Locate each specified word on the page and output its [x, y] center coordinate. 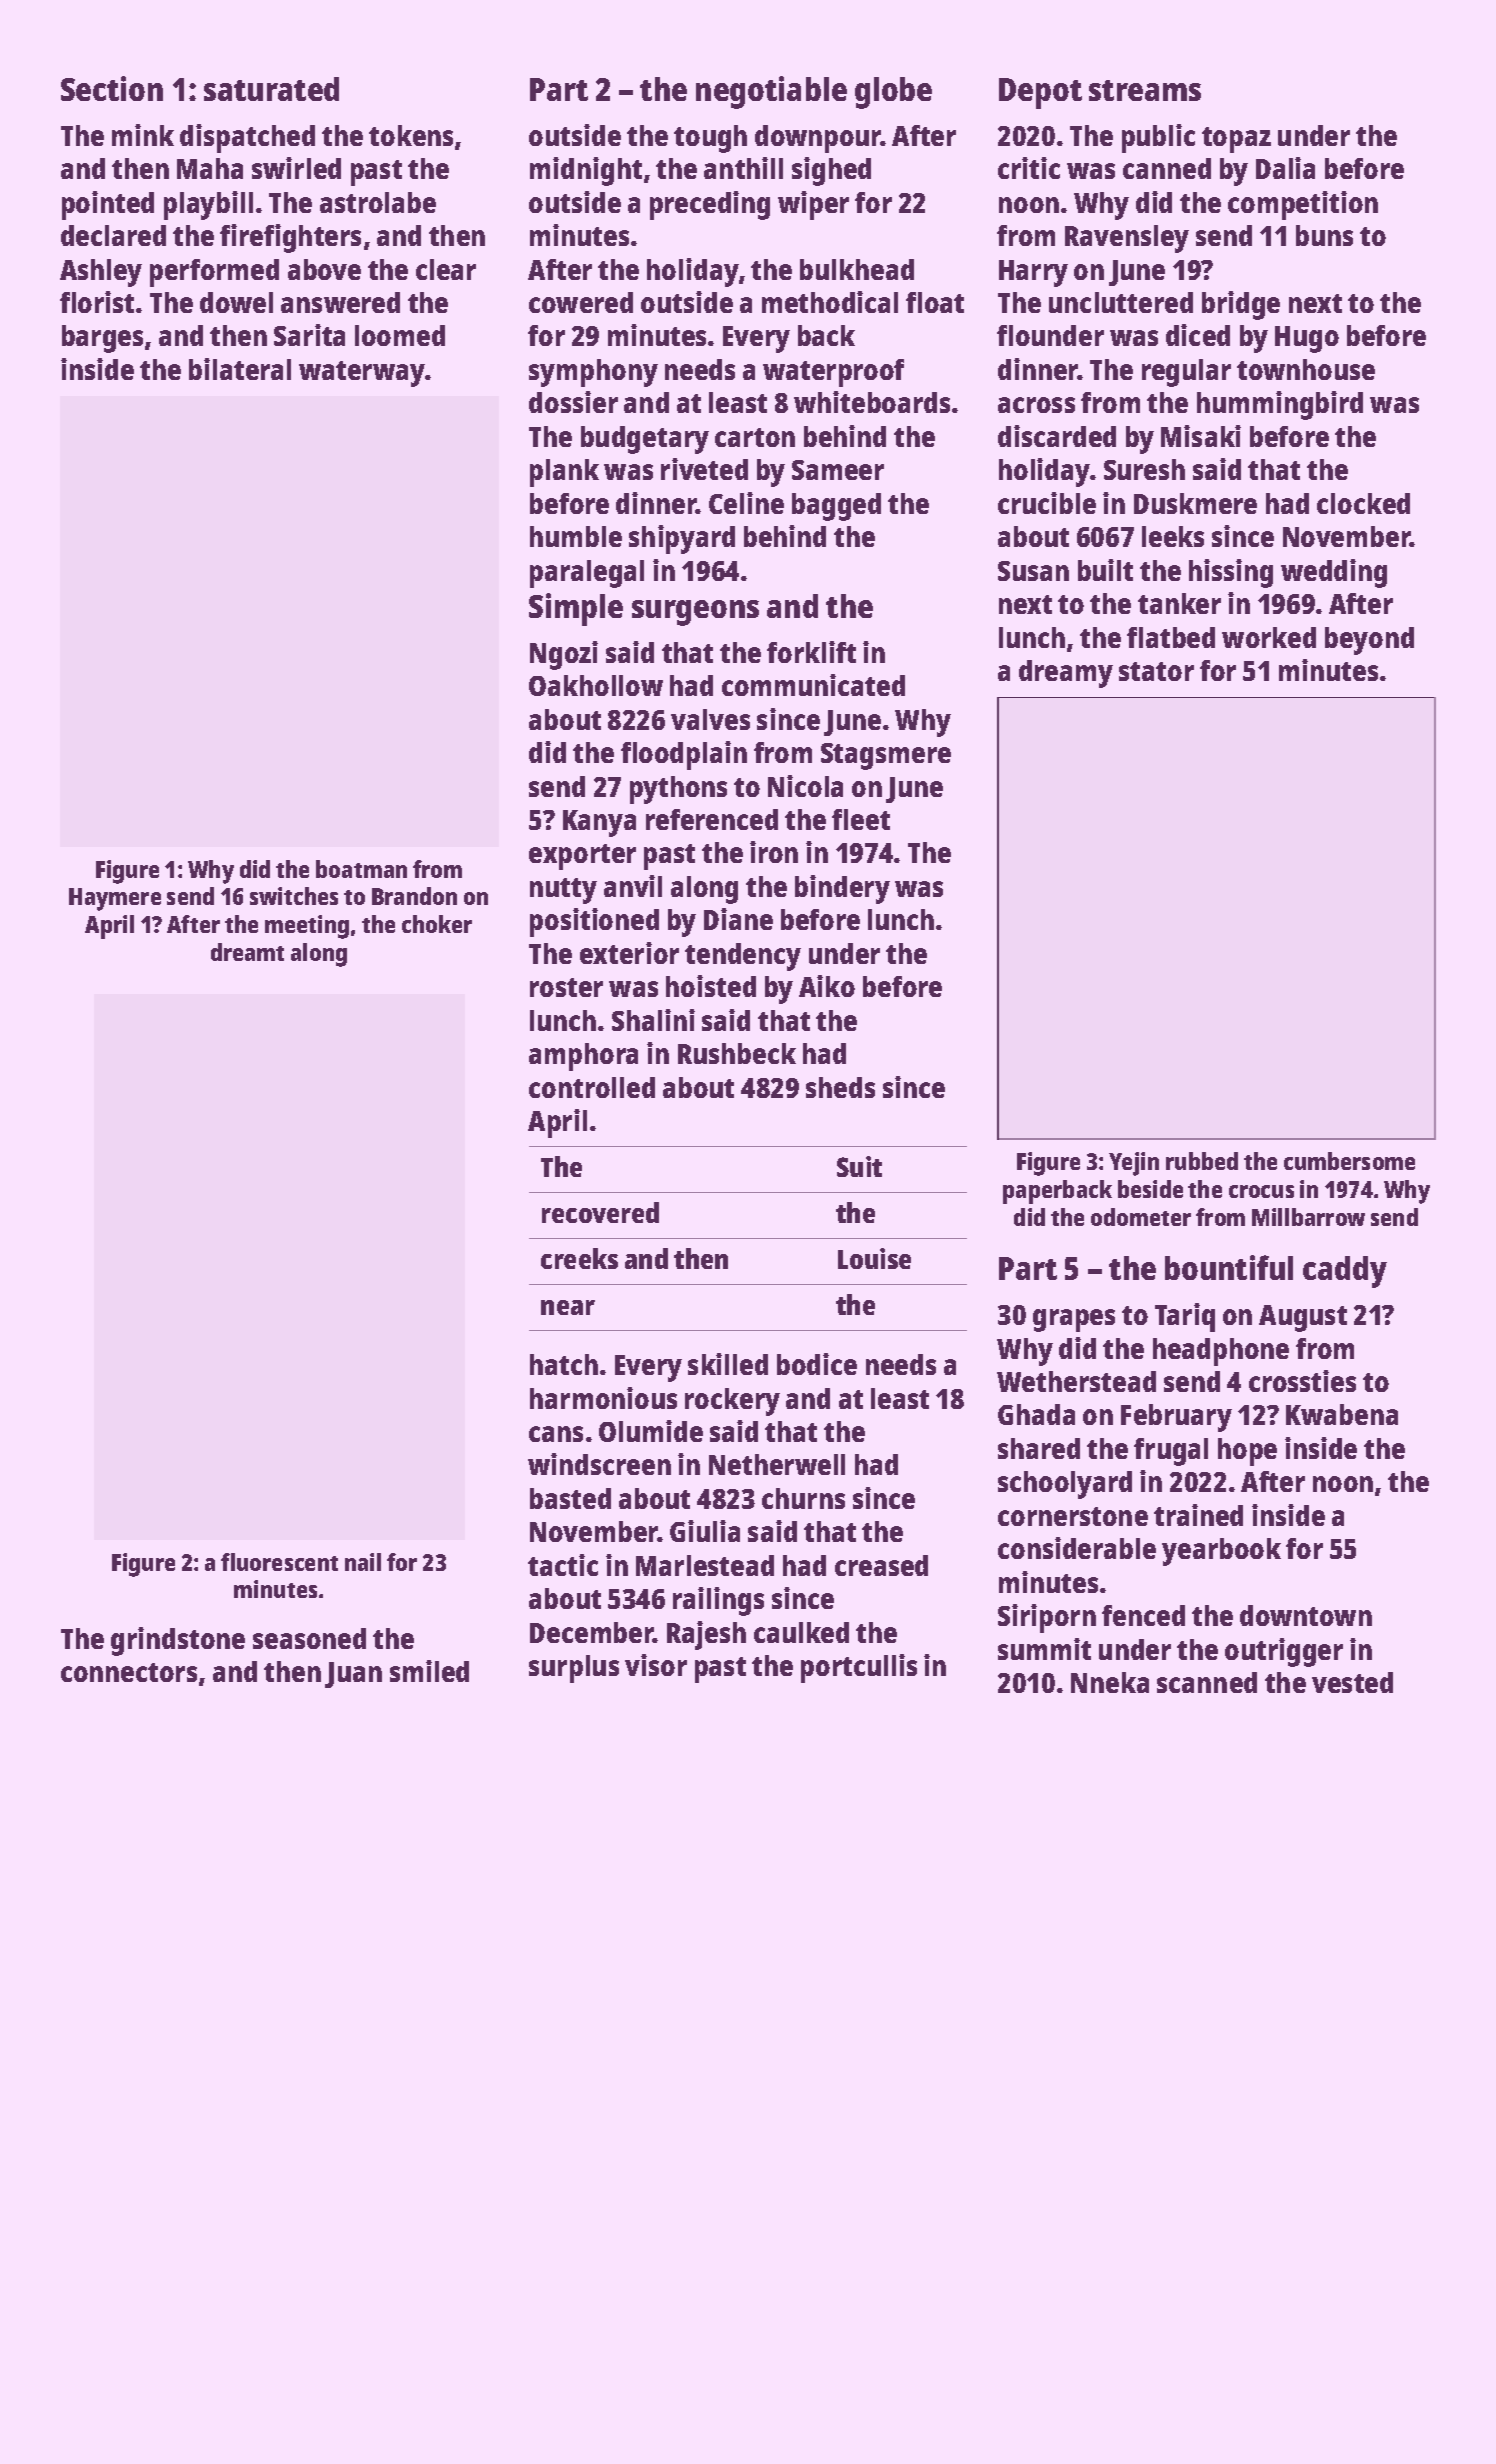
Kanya [599, 823]
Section [112, 88]
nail [363, 1562]
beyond [1369, 641]
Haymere [115, 899]
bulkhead [857, 269]
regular [1186, 373]
